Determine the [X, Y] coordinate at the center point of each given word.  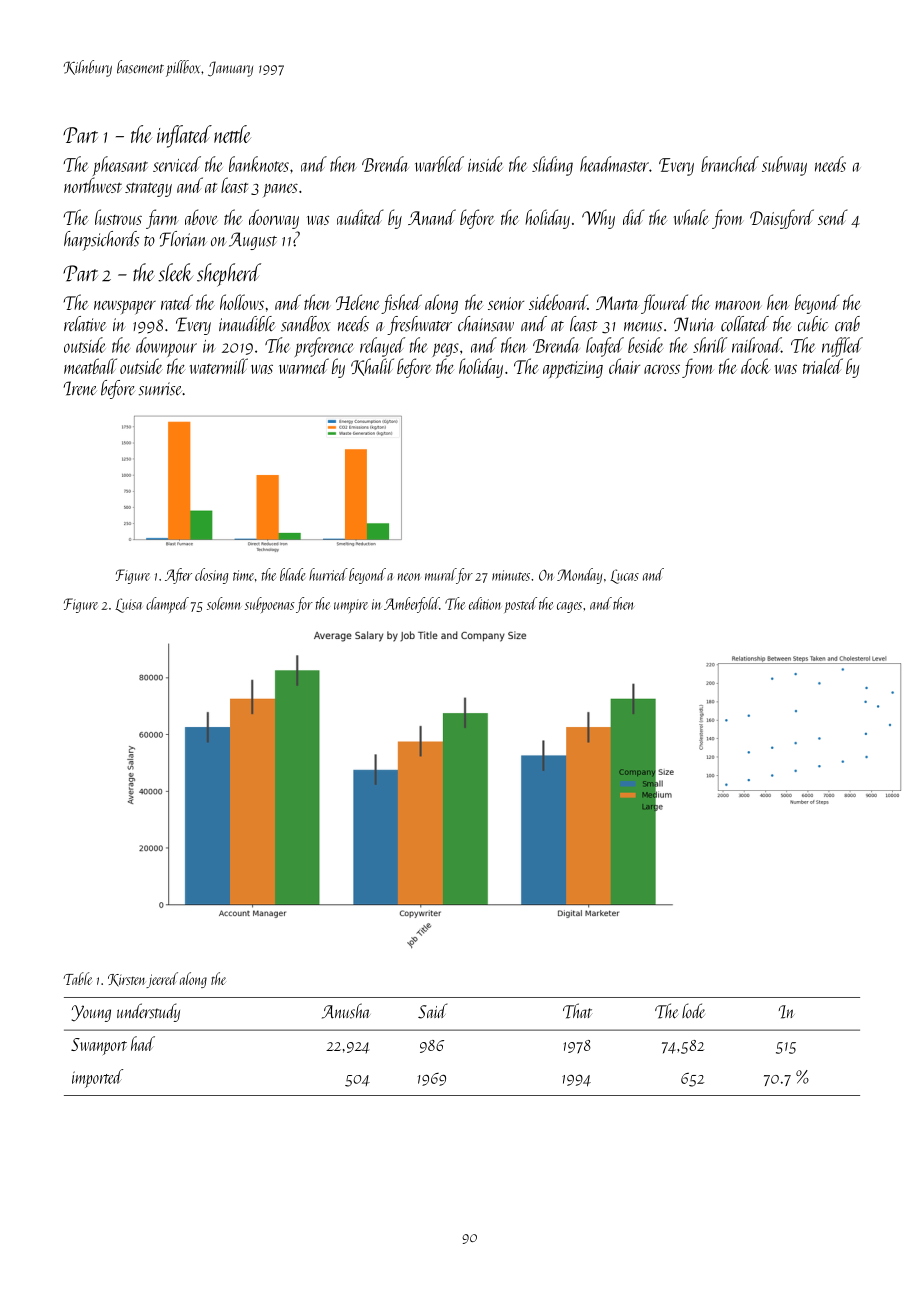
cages [569, 607]
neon [409, 577]
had [143, 1043]
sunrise [160, 389]
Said [432, 1011]
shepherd [229, 275]
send [832, 217]
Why [598, 219]
